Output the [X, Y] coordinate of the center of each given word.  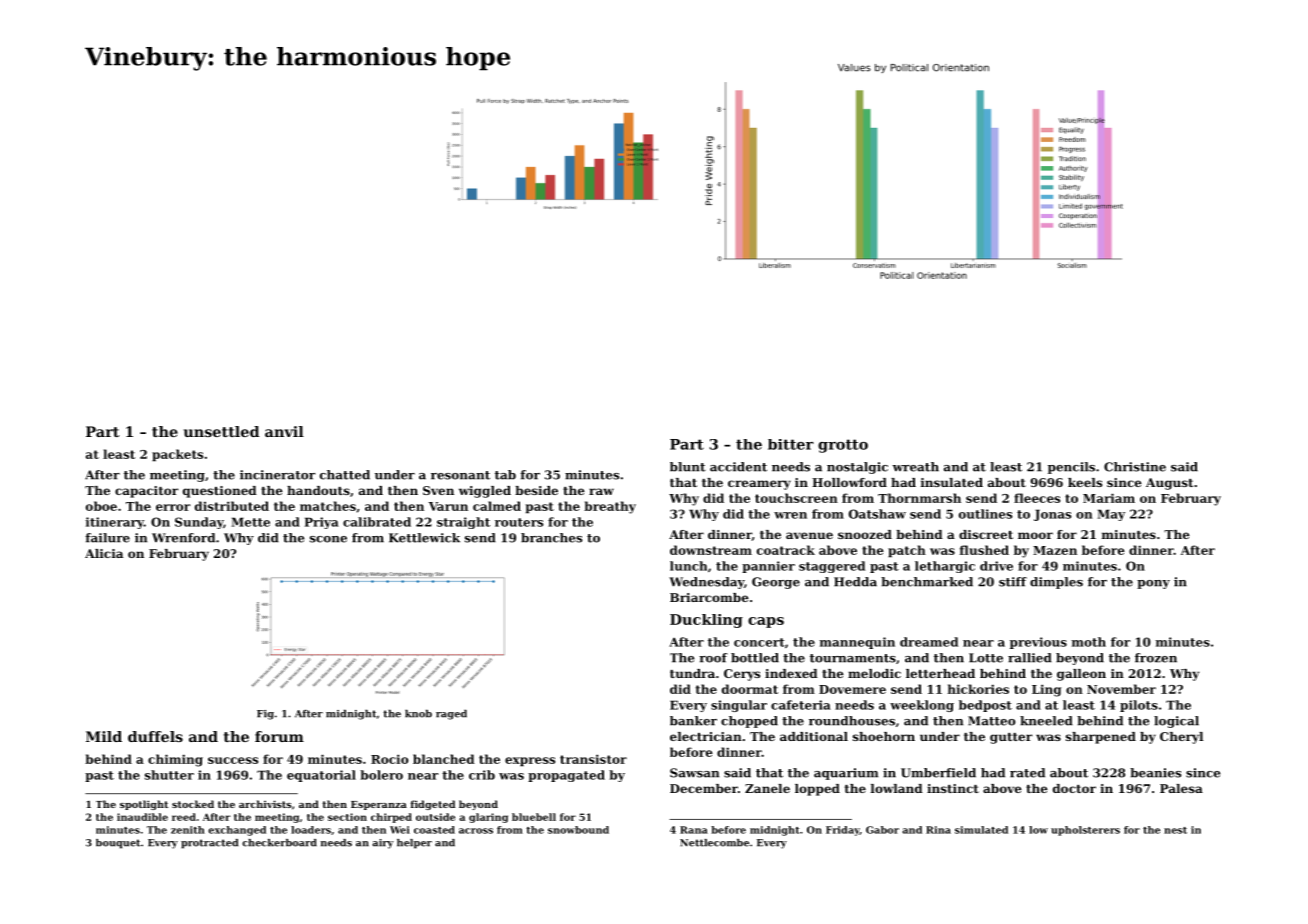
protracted [209, 844]
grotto [843, 446]
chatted [345, 475]
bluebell [534, 817]
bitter [791, 444]
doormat [750, 689]
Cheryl [1181, 738]
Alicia [104, 553]
